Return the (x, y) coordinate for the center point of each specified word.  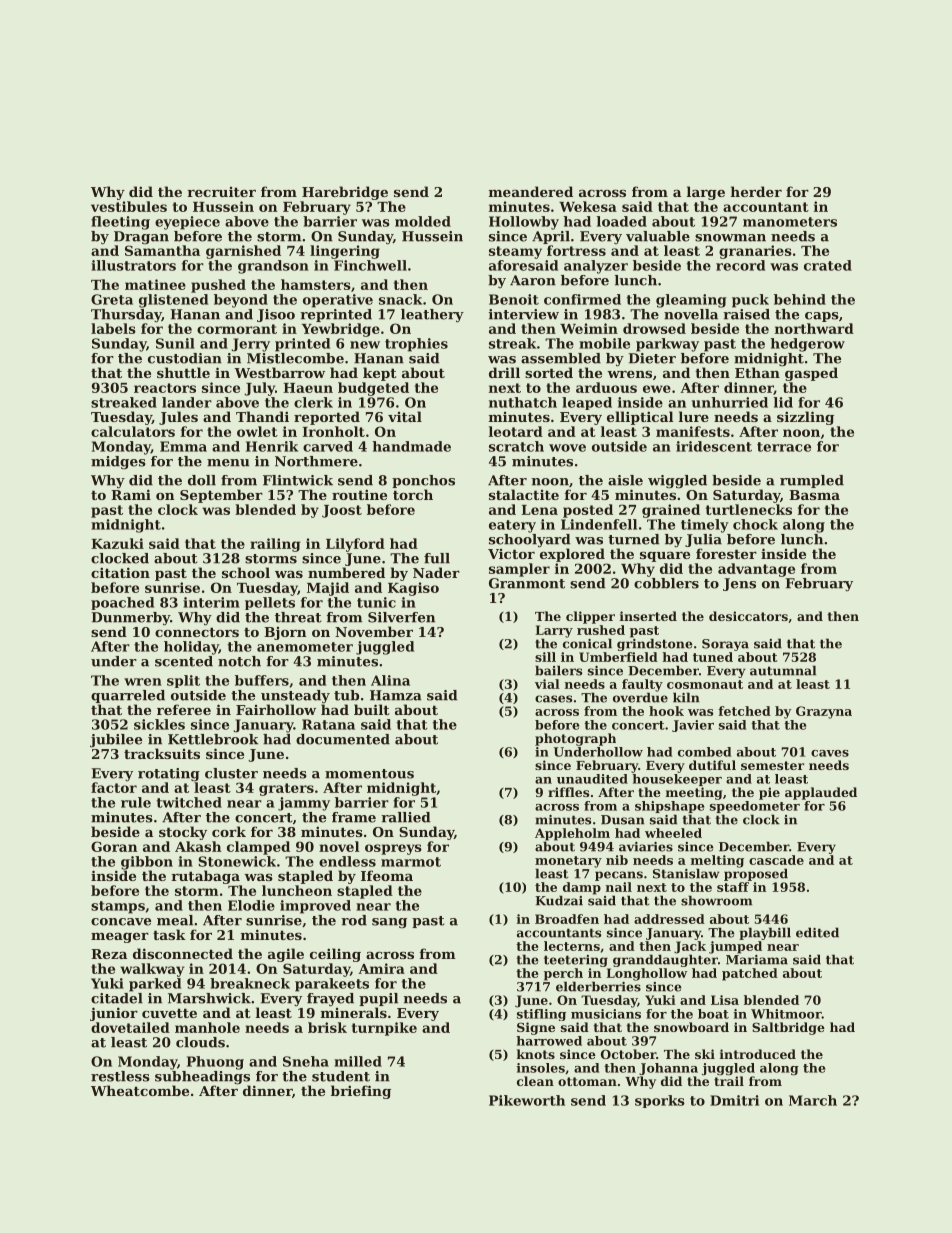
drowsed (654, 328)
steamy (515, 252)
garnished (243, 252)
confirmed (582, 299)
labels (113, 328)
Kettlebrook (213, 739)
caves (830, 753)
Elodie (251, 905)
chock (755, 524)
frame (354, 817)
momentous (369, 774)
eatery (512, 526)
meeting (694, 793)
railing (275, 545)
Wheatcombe (140, 1090)
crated (828, 265)
